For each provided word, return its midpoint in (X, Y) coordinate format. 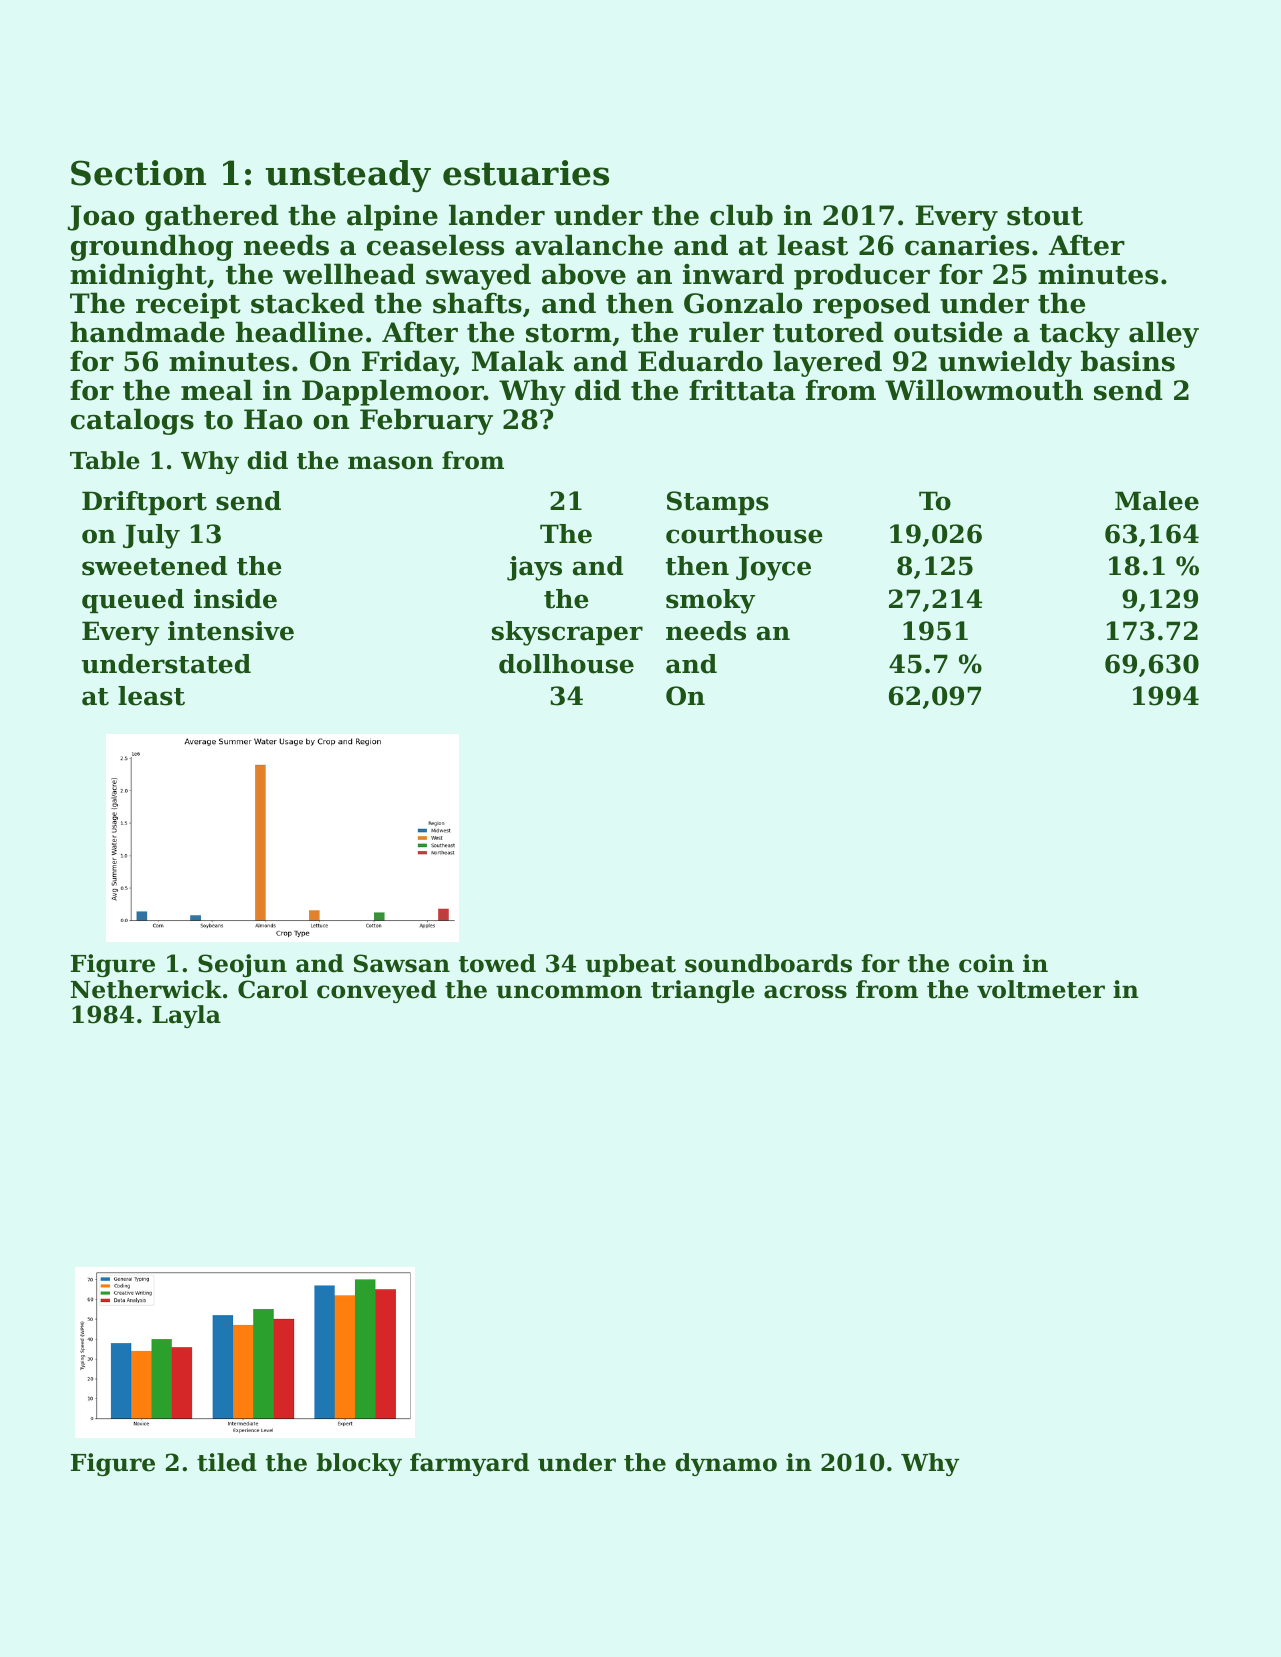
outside (948, 332)
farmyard (469, 1464)
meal (216, 390)
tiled (227, 1462)
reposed (871, 305)
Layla (186, 1016)
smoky (710, 601)
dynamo (726, 1464)
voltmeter (1041, 989)
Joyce (773, 568)
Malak (518, 361)
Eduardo (700, 361)
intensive (231, 631)
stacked (308, 303)
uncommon (569, 992)
